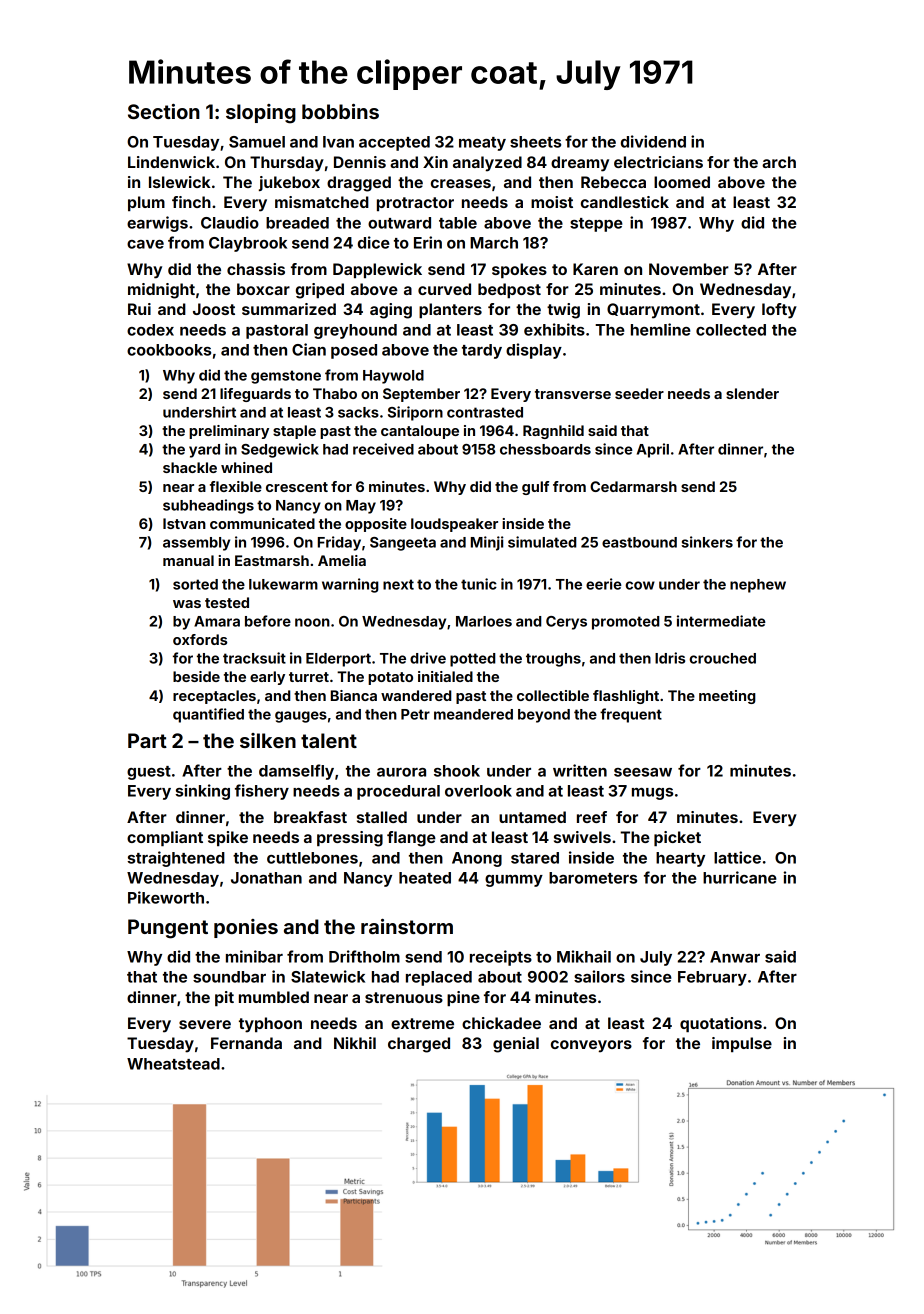 The height and width of the document is (1314, 924). What do you see at coordinates (501, 958) in the document?
I see `receipts` at bounding box center [501, 958].
